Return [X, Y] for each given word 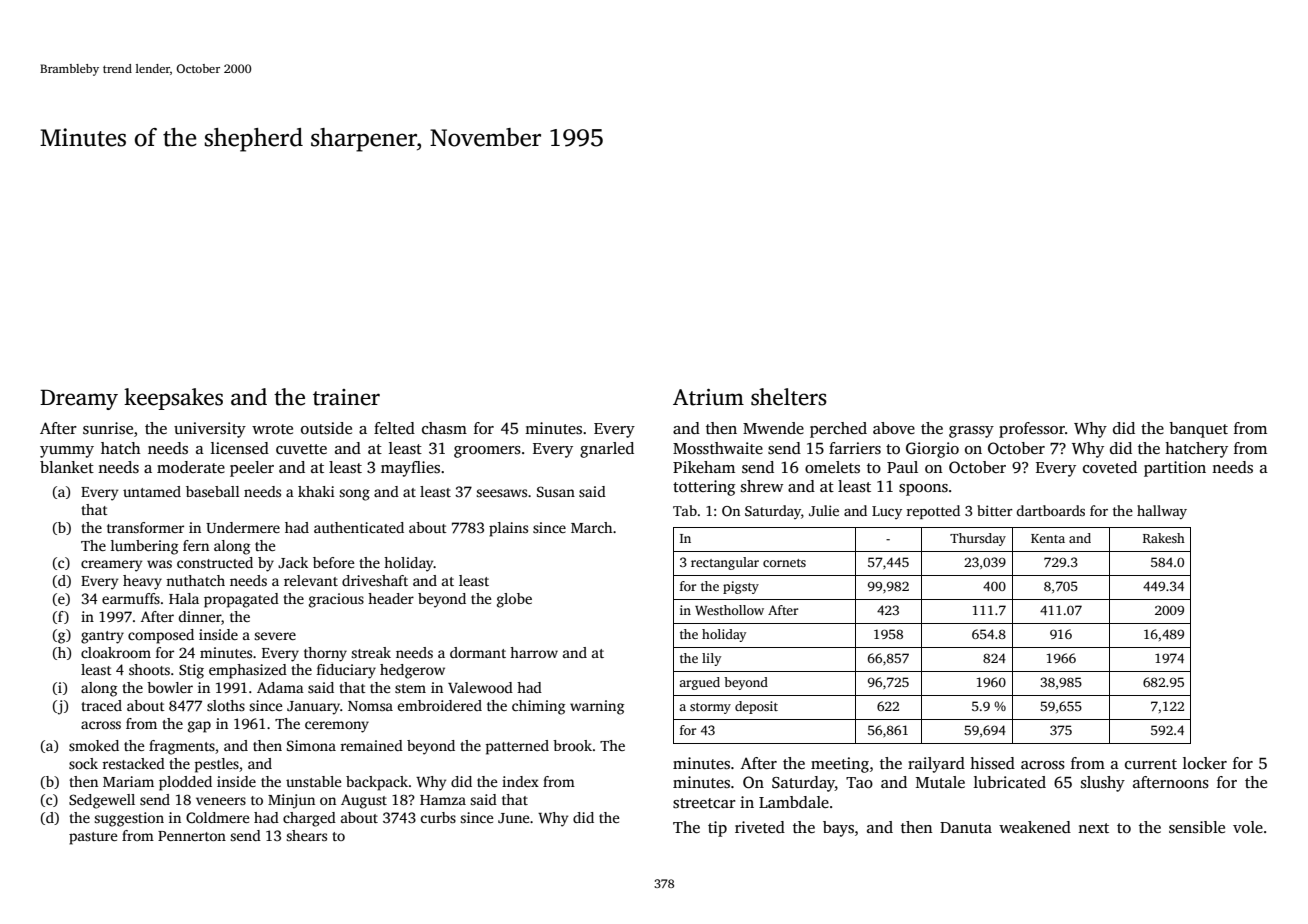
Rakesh [1164, 538]
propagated [241, 600]
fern [196, 545]
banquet [1198, 430]
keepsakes [173, 399]
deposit [756, 707]
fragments [182, 747]
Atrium [708, 397]
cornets [784, 563]
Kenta [1048, 538]
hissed [992, 763]
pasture [93, 838]
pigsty [741, 587]
